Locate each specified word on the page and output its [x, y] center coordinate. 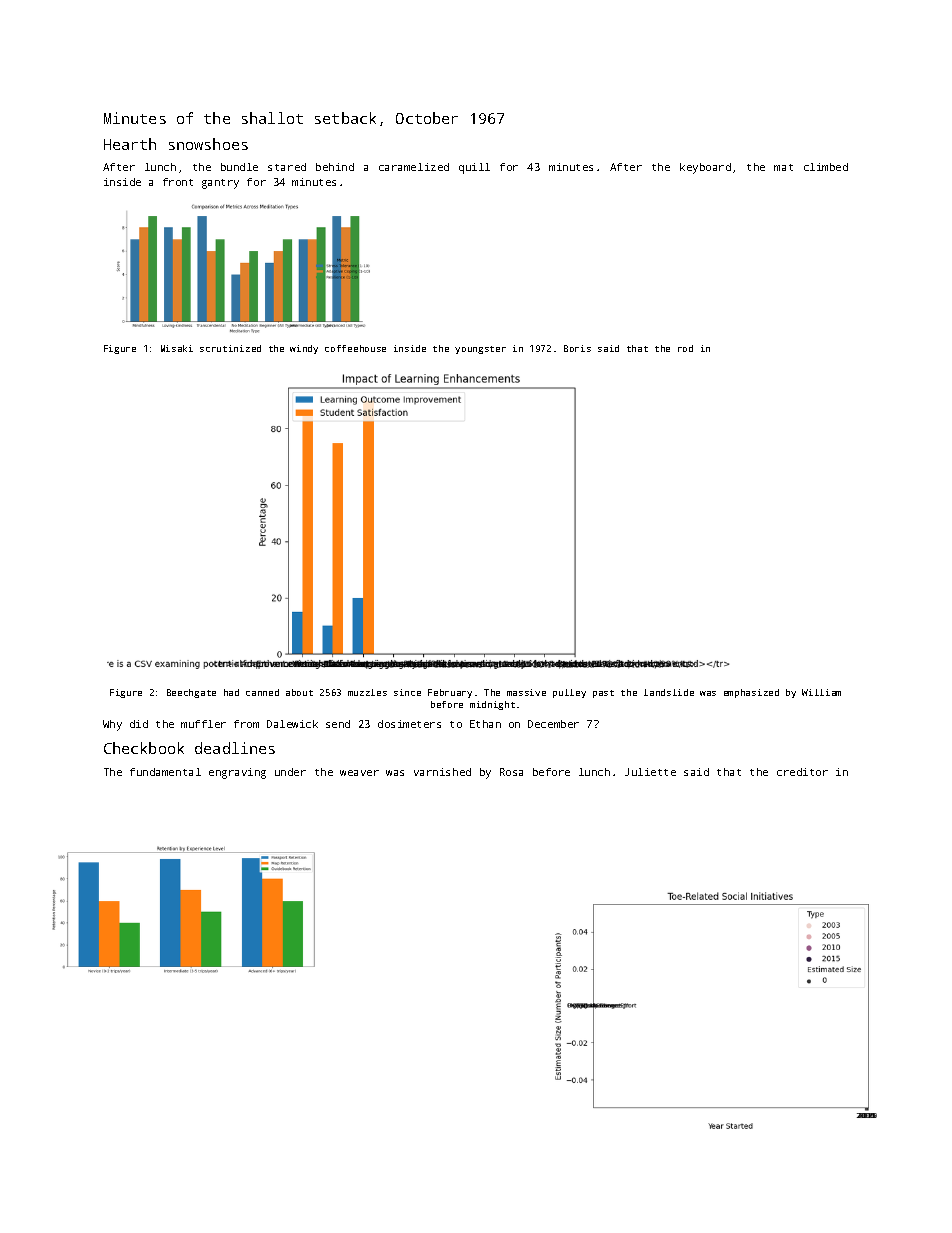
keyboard [705, 168]
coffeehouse [355, 348]
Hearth [130, 144]
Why [112, 725]
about [299, 692]
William [821, 692]
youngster [480, 350]
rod [685, 348]
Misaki [177, 348]
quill [474, 168]
